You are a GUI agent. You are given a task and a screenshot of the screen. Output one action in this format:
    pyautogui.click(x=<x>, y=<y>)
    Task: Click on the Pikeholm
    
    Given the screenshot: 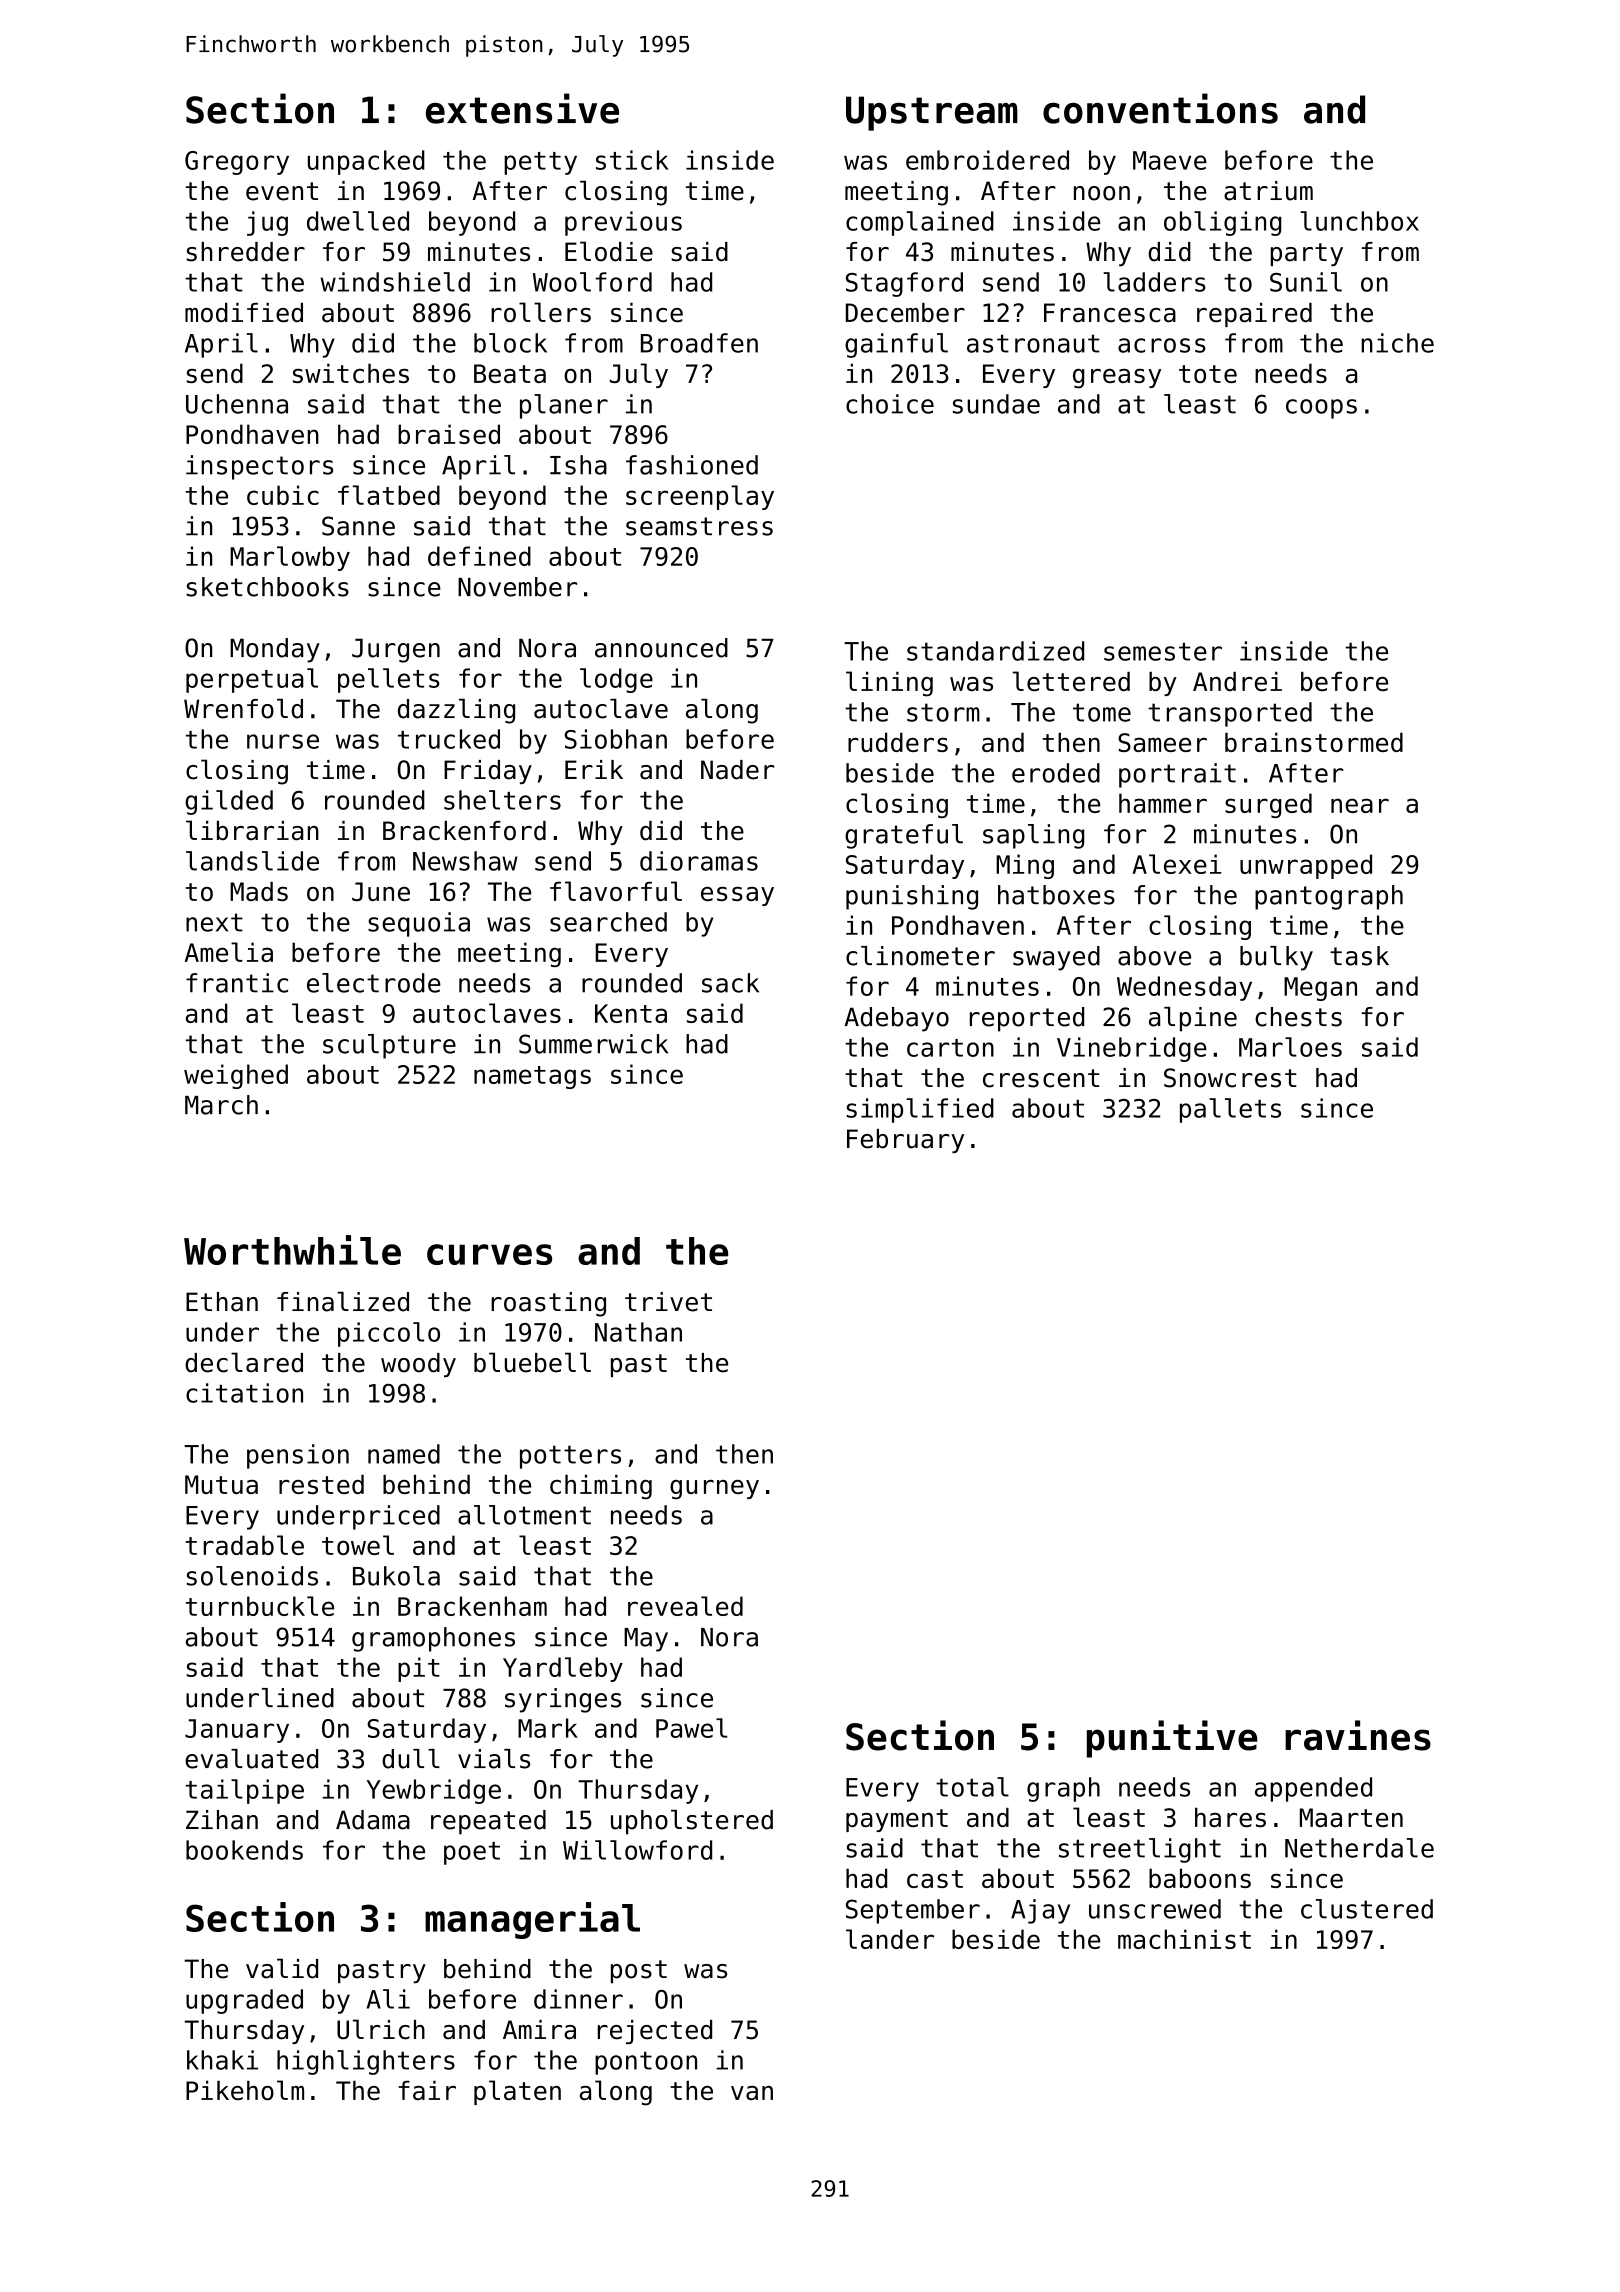 What is the action you would take?
    pyautogui.click(x=245, y=2090)
